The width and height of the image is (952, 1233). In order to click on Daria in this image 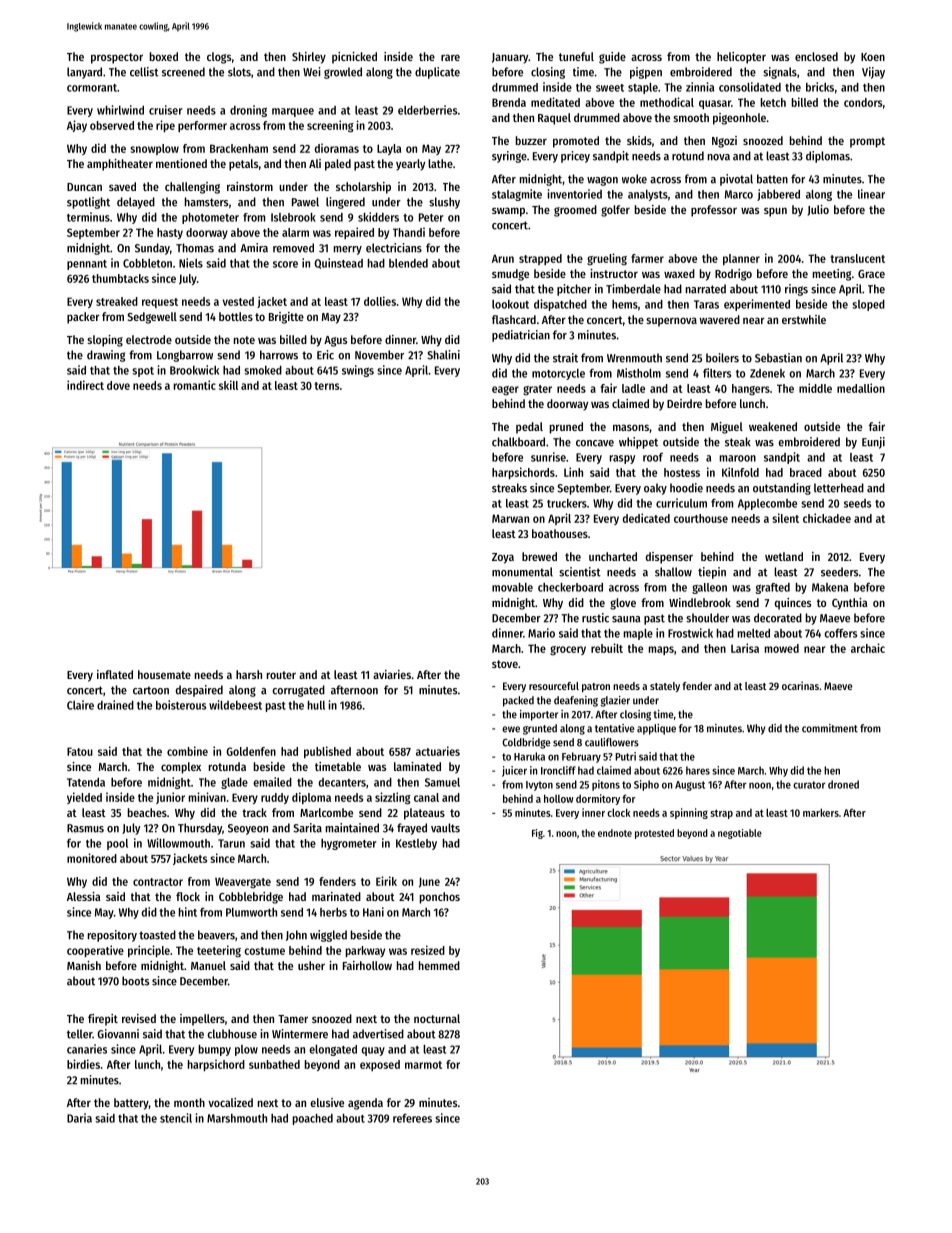, I will do `click(79, 1118)`.
